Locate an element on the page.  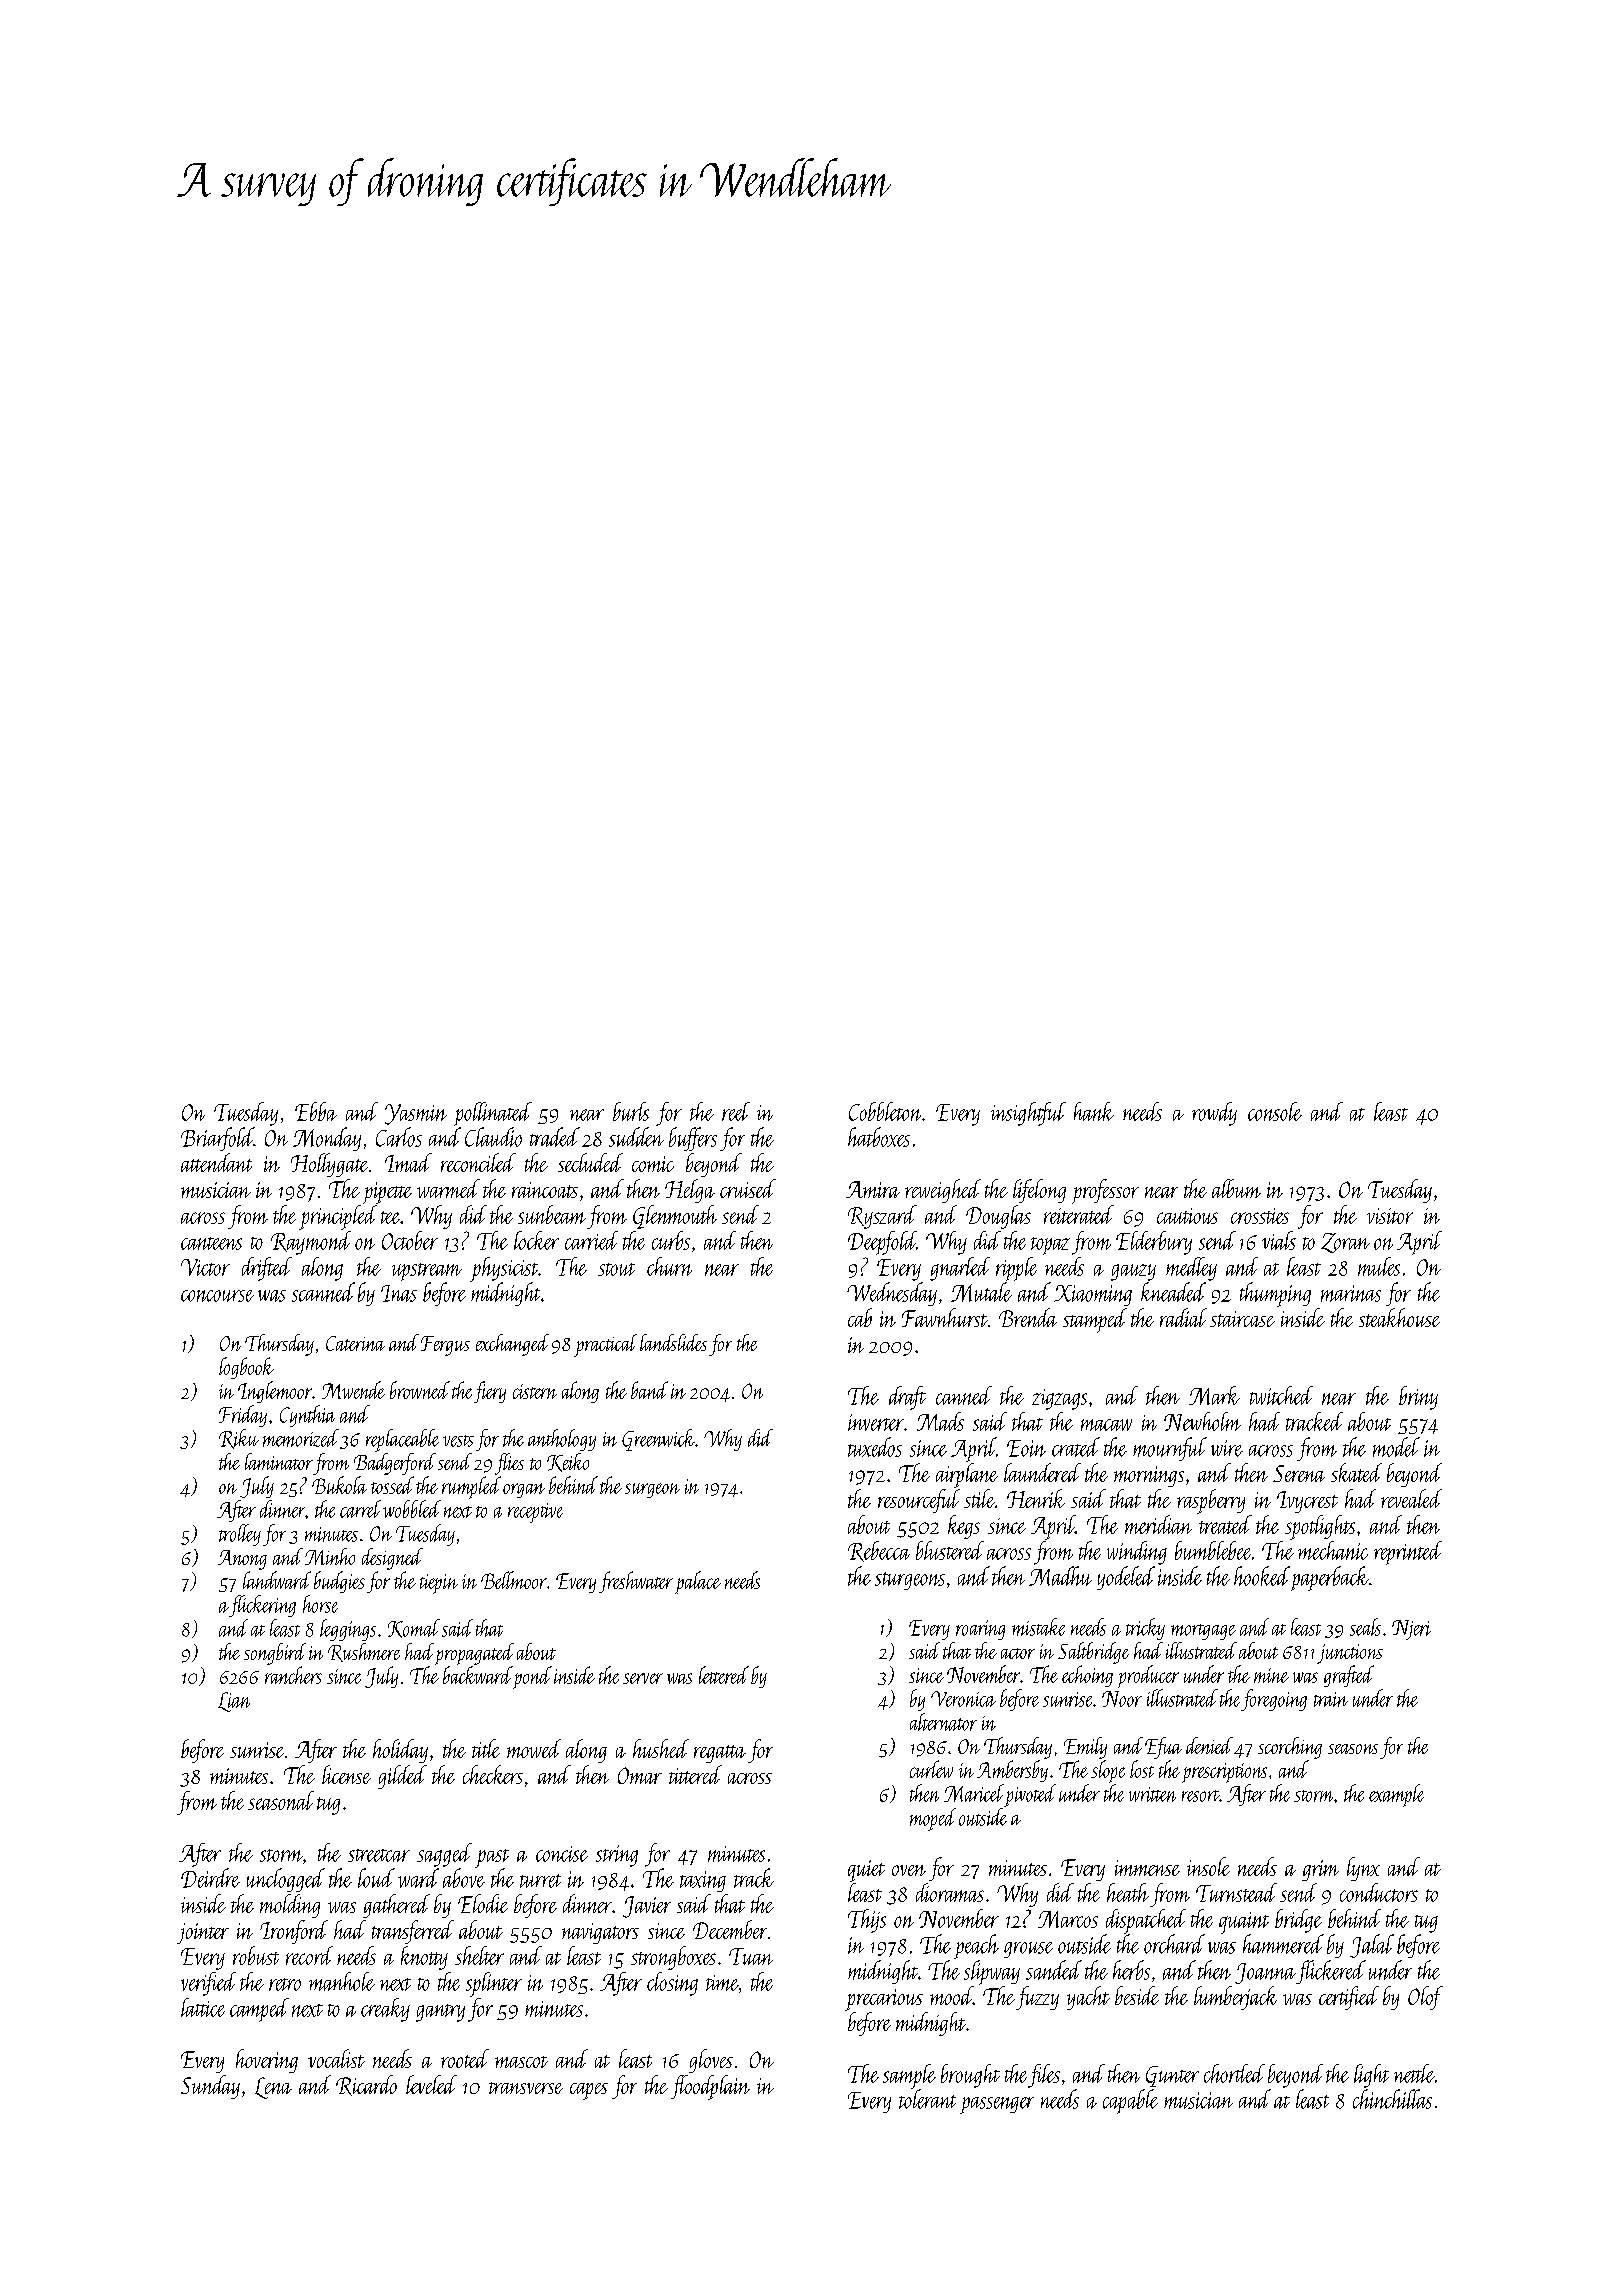
lettered is located at coordinates (724, 1675).
